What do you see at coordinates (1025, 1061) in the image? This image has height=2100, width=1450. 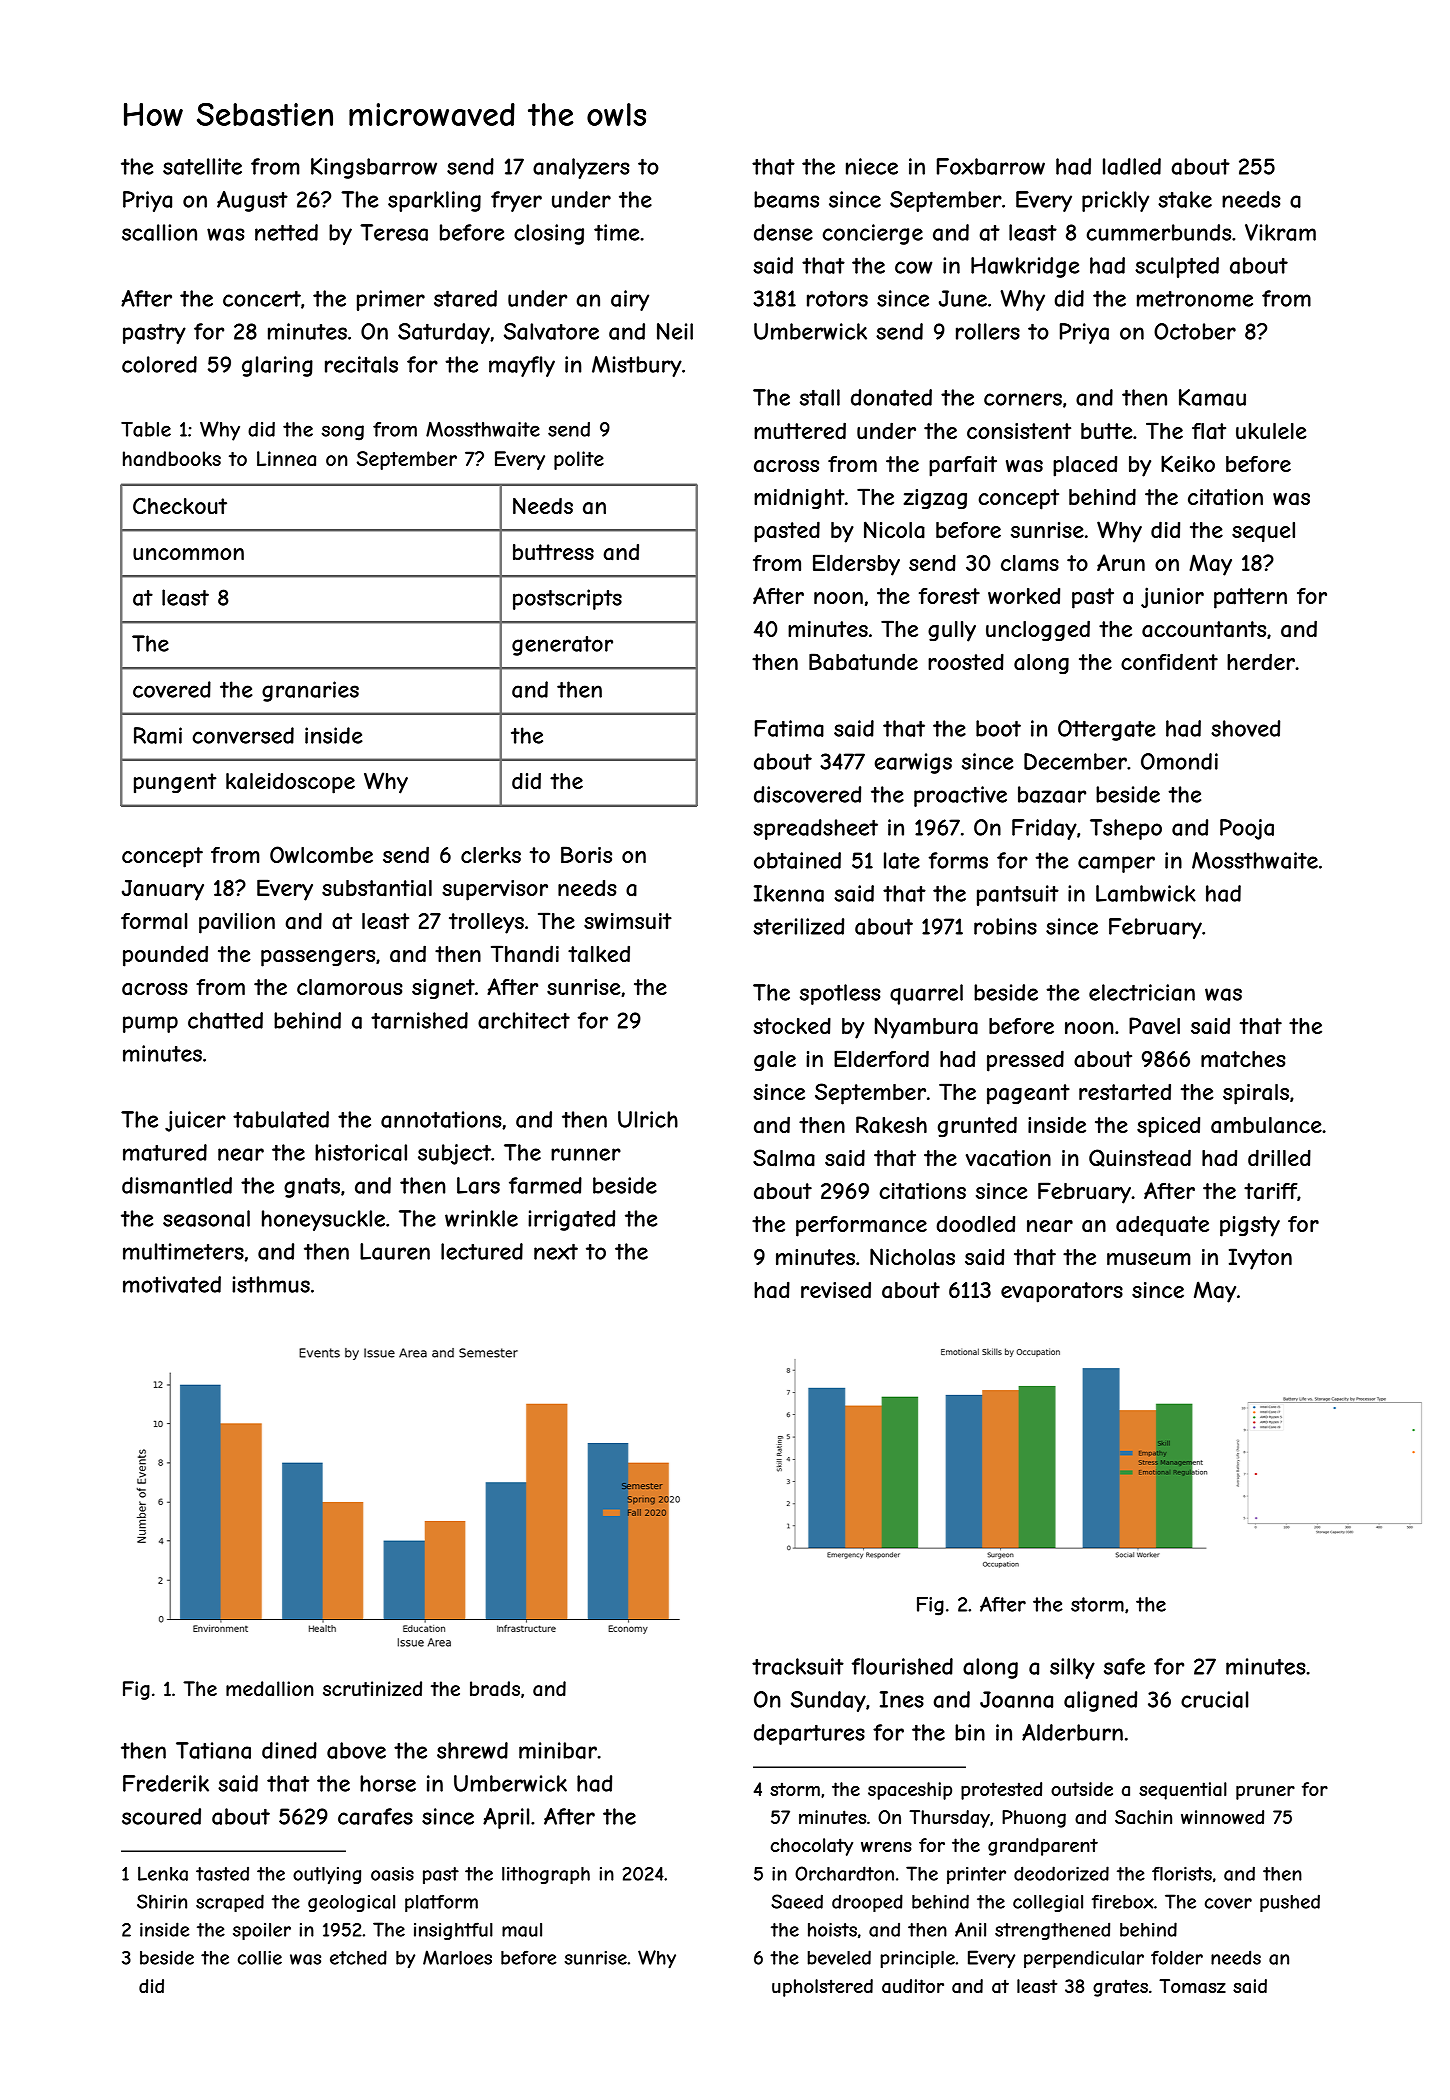 I see `pressed` at bounding box center [1025, 1061].
